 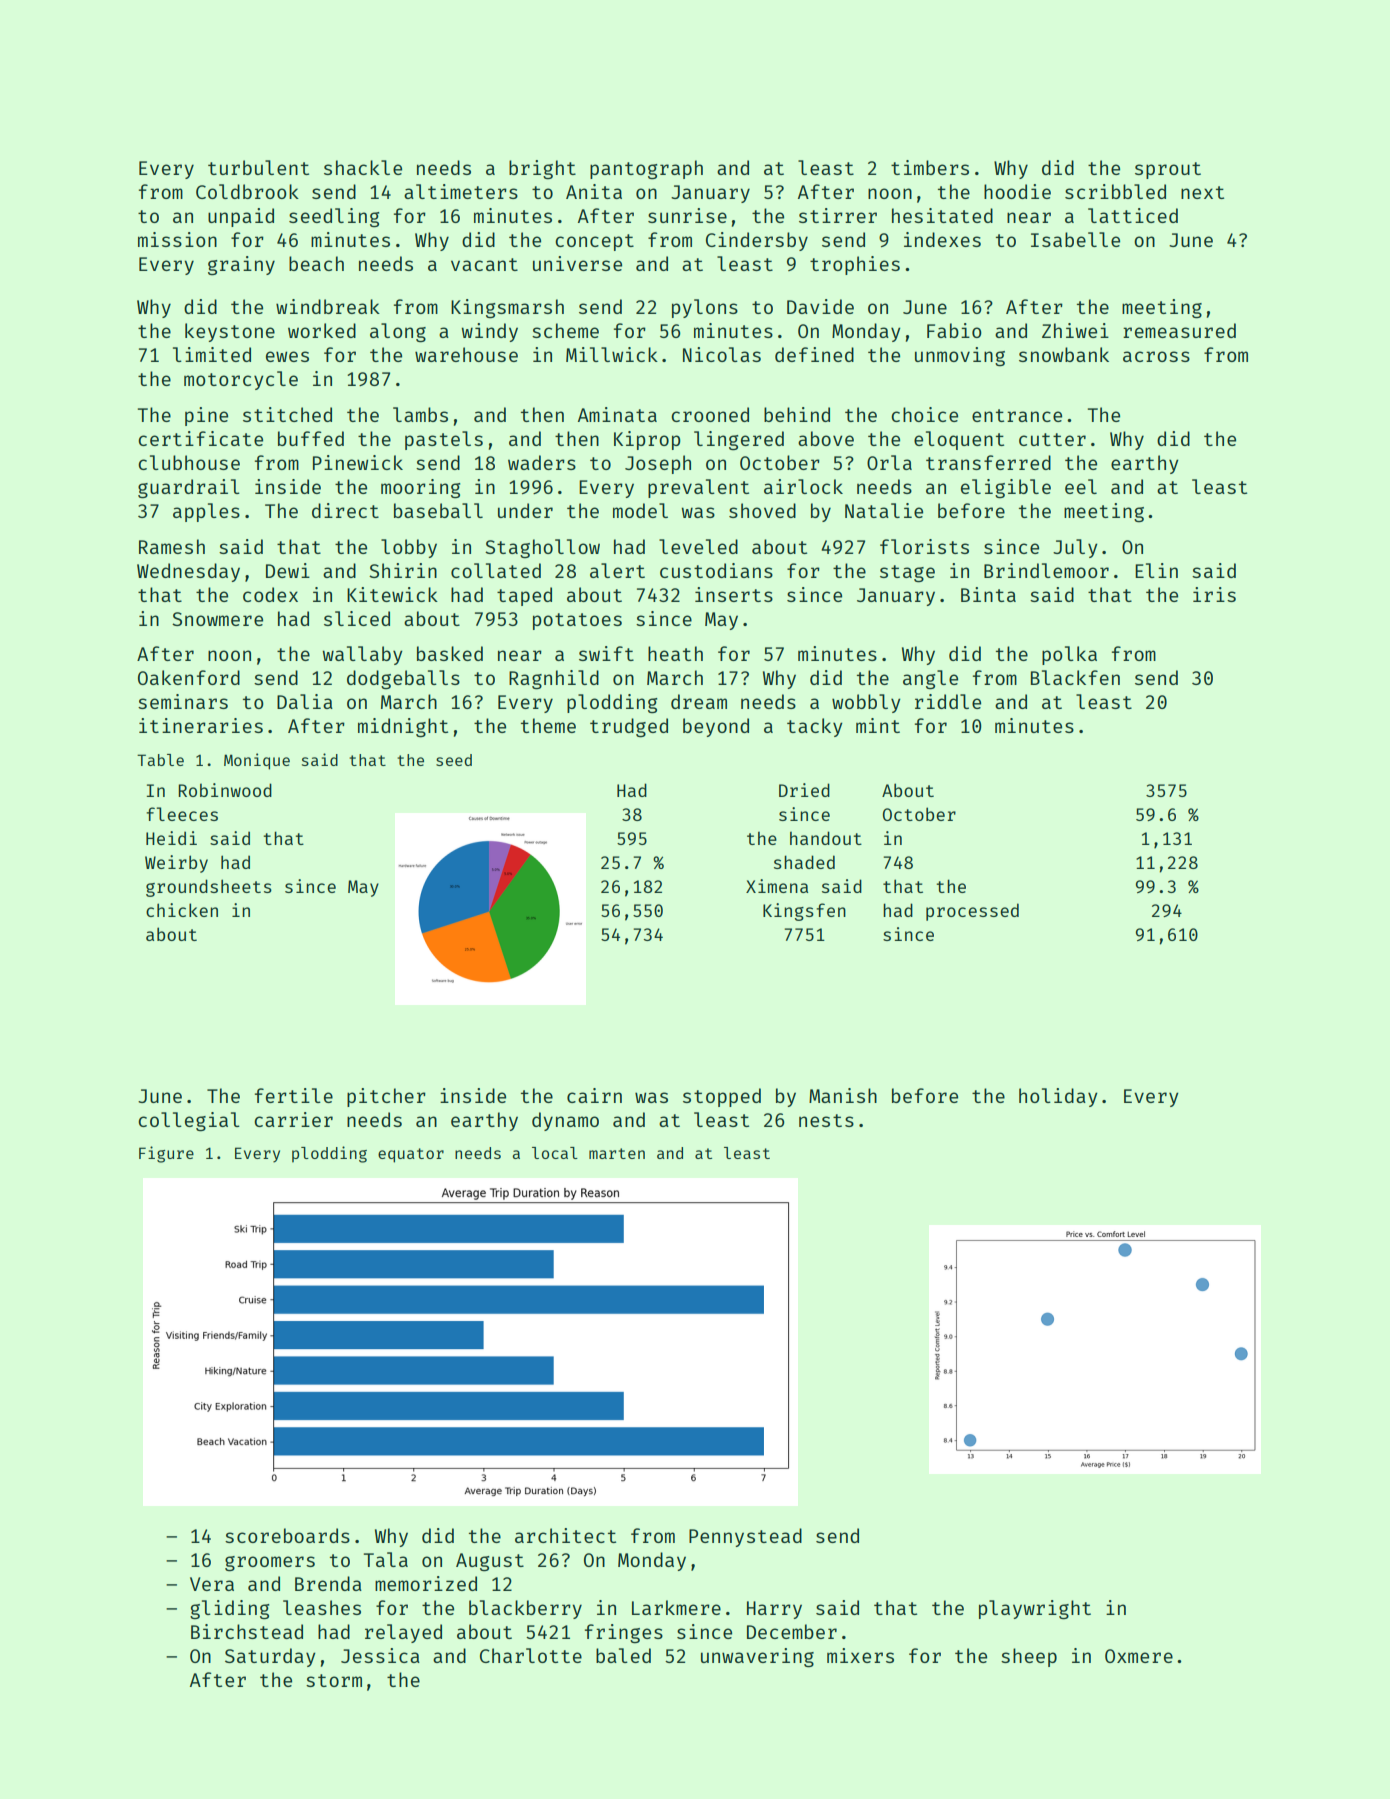 I want to click on holiday, so click(x=1058, y=1097).
